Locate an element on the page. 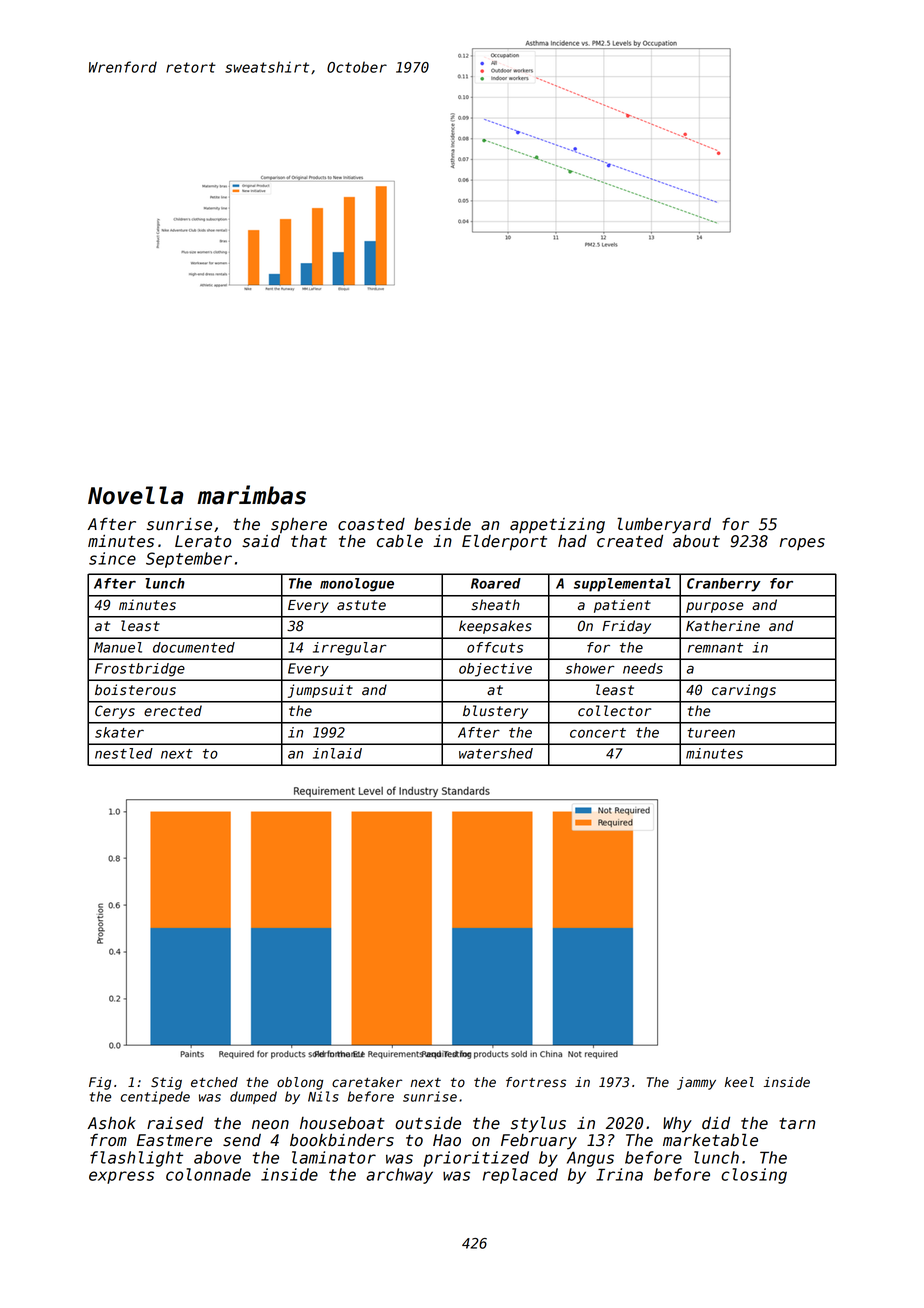 The height and width of the document is (1308, 924). concert is located at coordinates (598, 733).
